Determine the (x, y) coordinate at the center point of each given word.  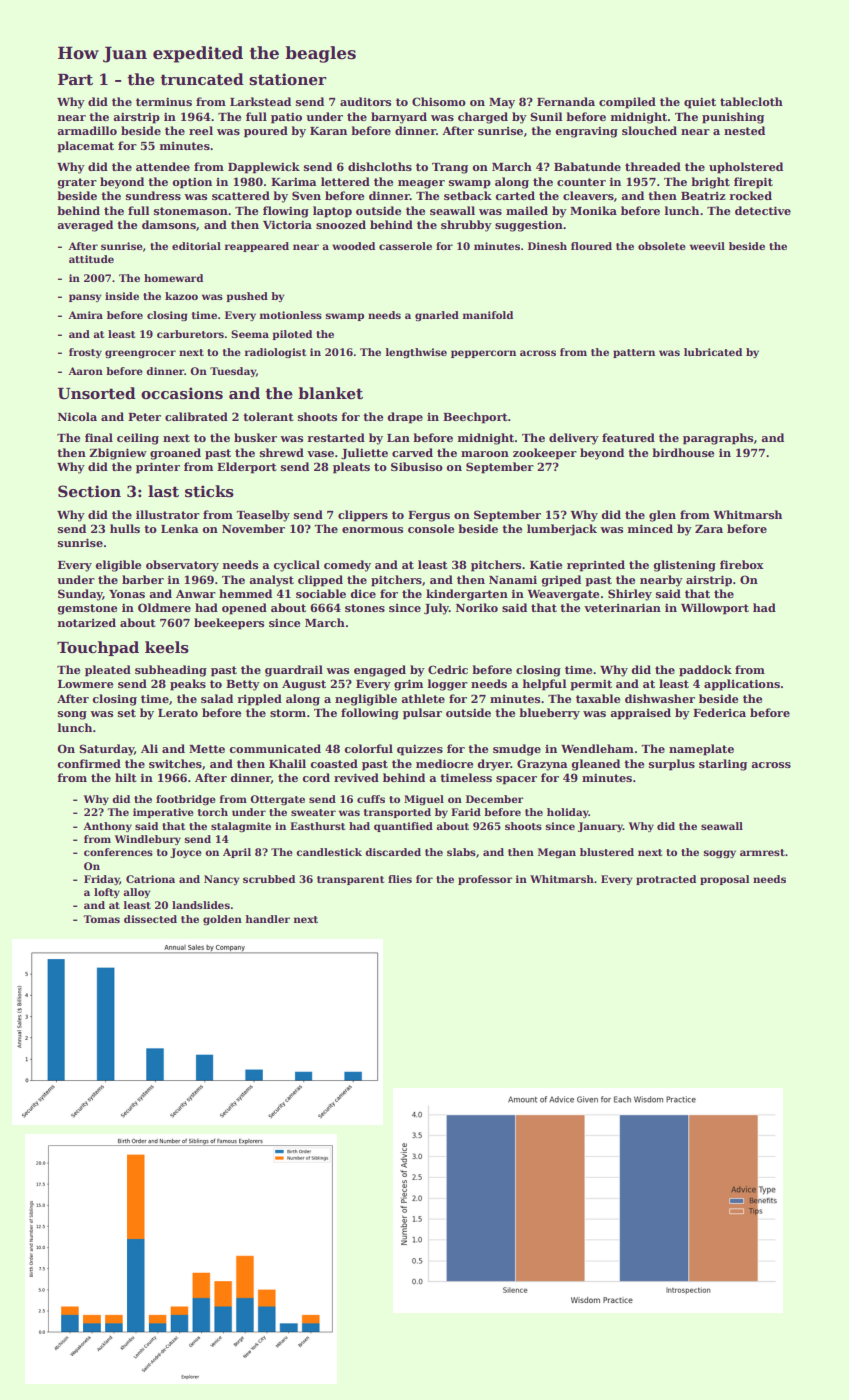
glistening (685, 566)
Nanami (513, 580)
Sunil (546, 116)
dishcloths (380, 166)
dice (363, 593)
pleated (108, 671)
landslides (201, 905)
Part (75, 79)
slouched (649, 130)
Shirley (630, 595)
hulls (125, 528)
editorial (196, 246)
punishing (733, 118)
